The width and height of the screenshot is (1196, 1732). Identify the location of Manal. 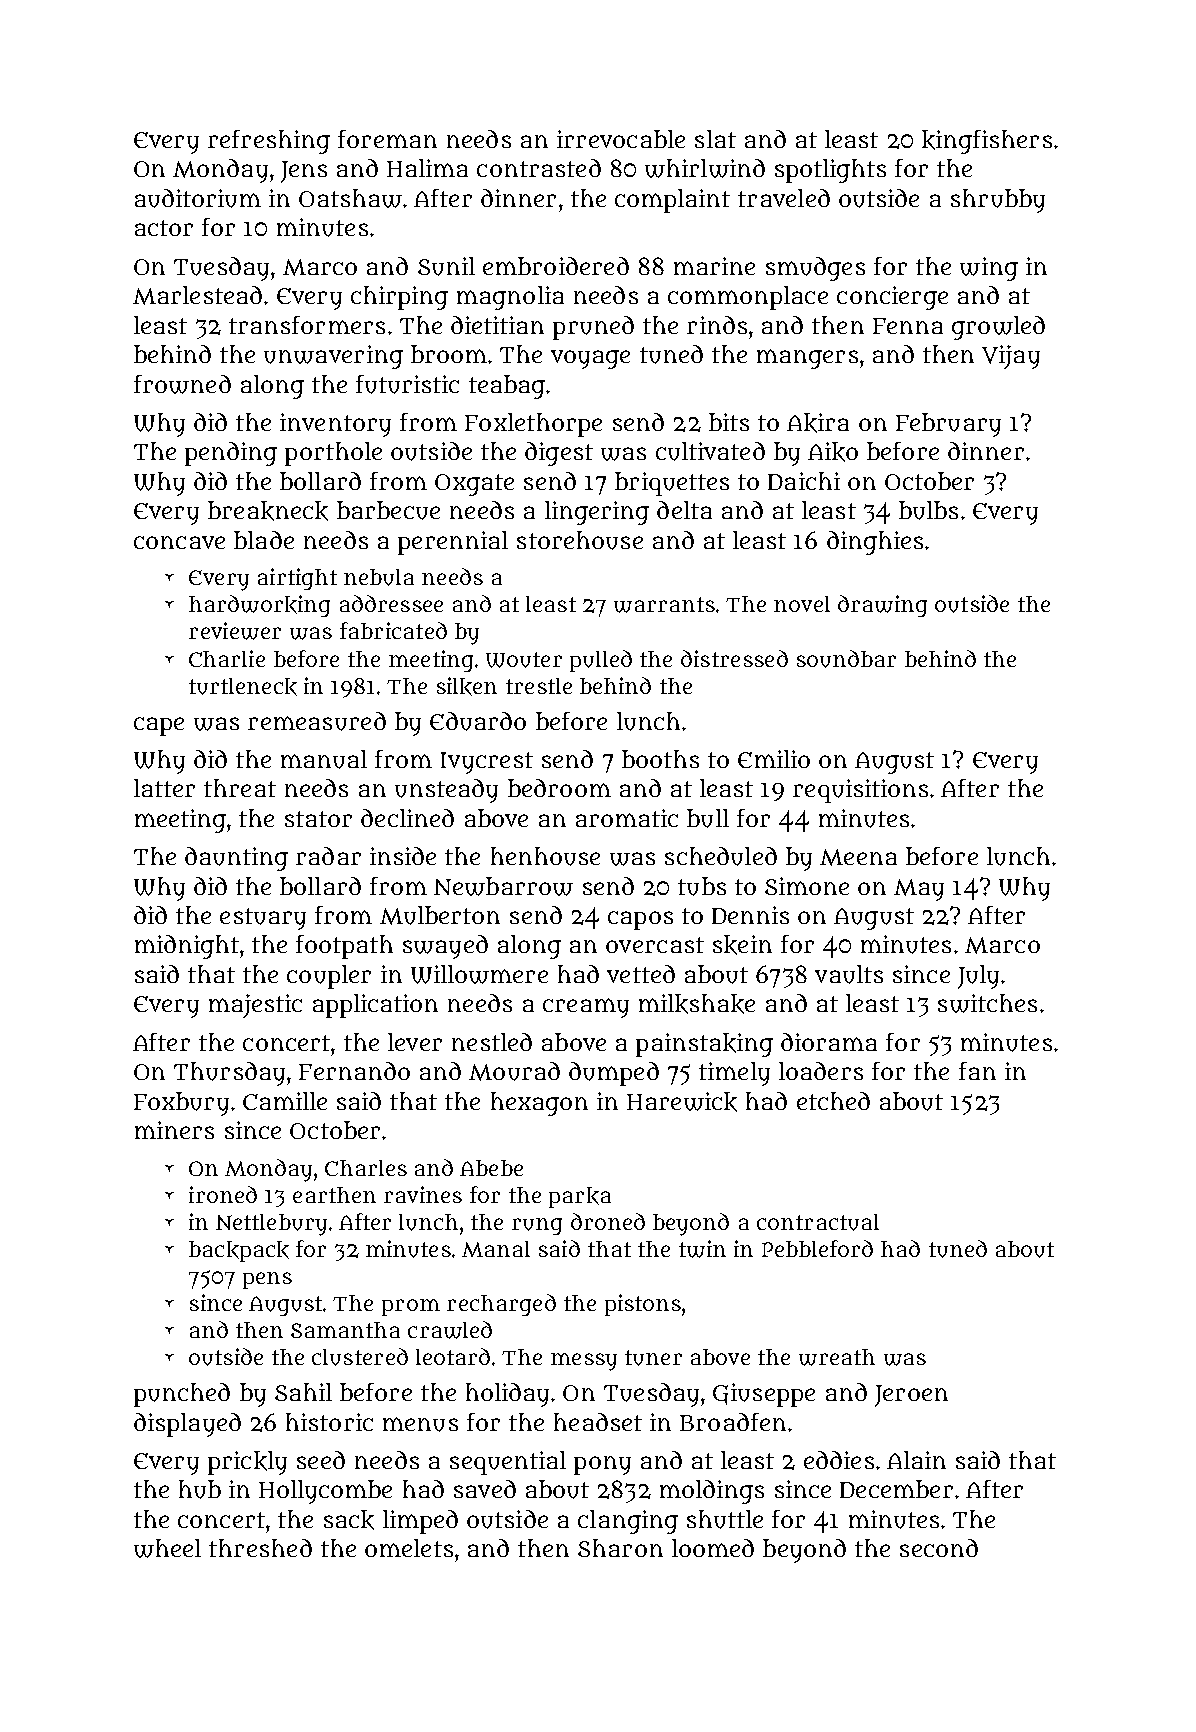
(496, 1249).
